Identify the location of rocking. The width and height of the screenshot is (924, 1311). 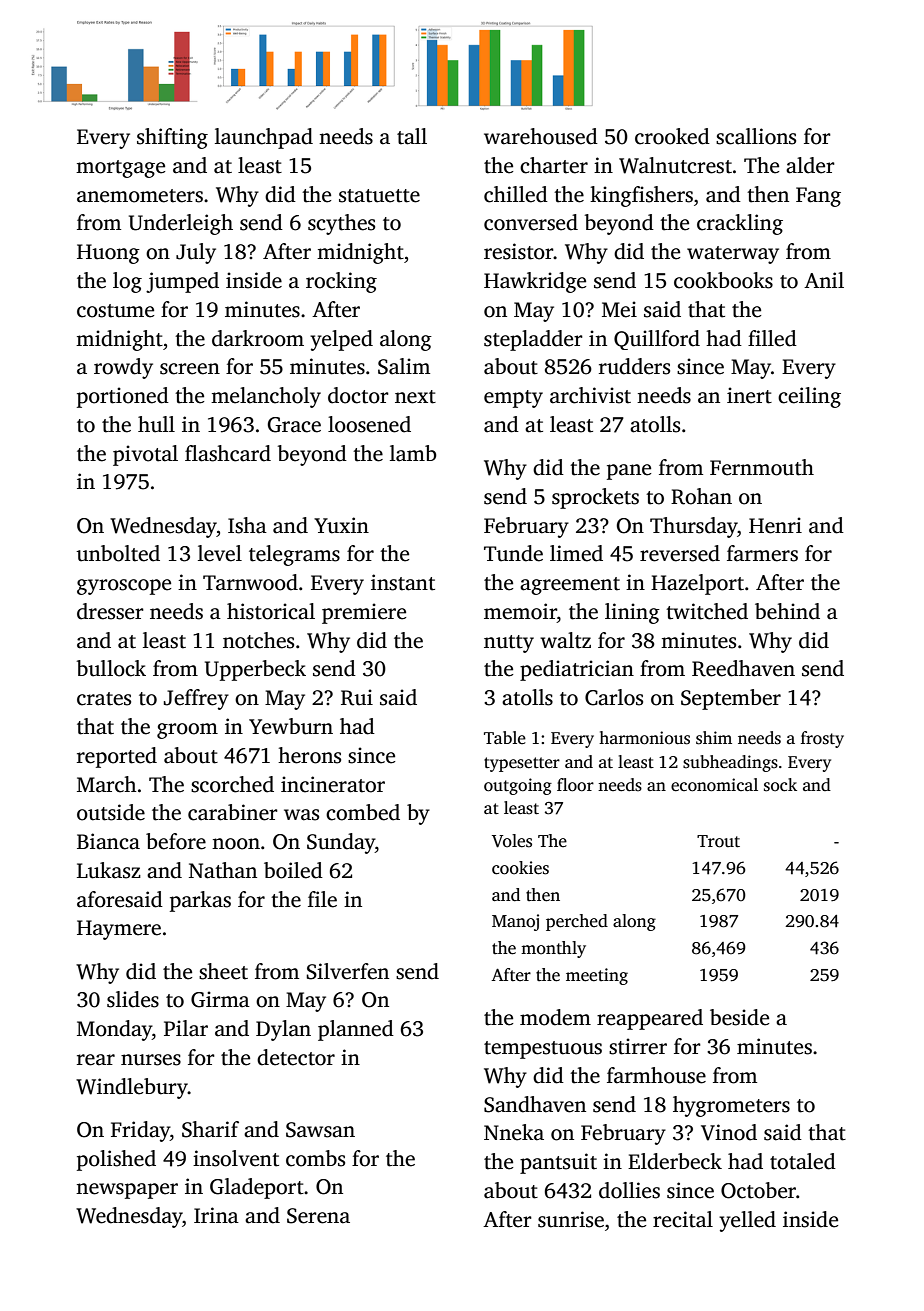
(341, 282).
